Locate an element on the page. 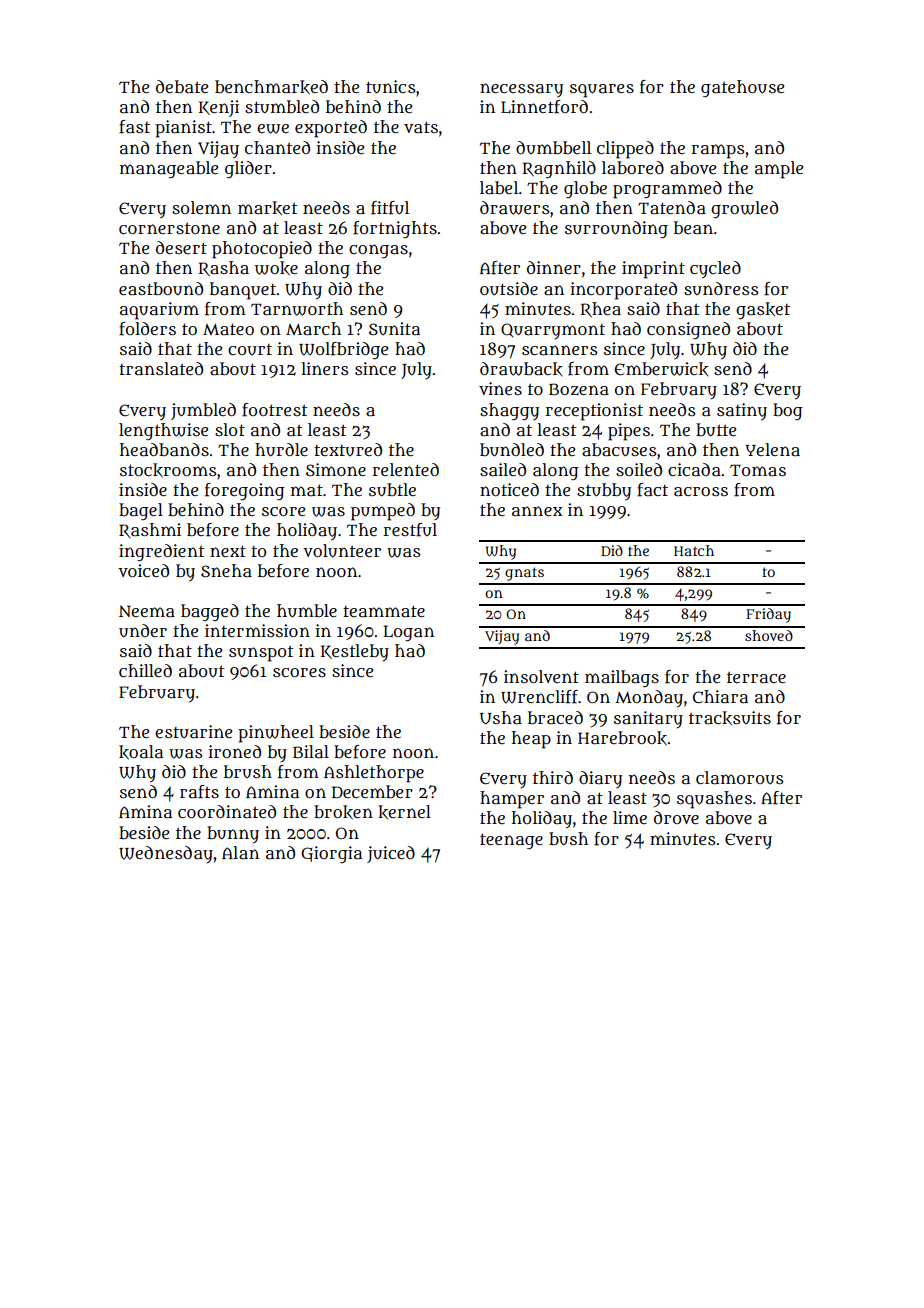 The image size is (924, 1308). ample is located at coordinates (779, 170).
